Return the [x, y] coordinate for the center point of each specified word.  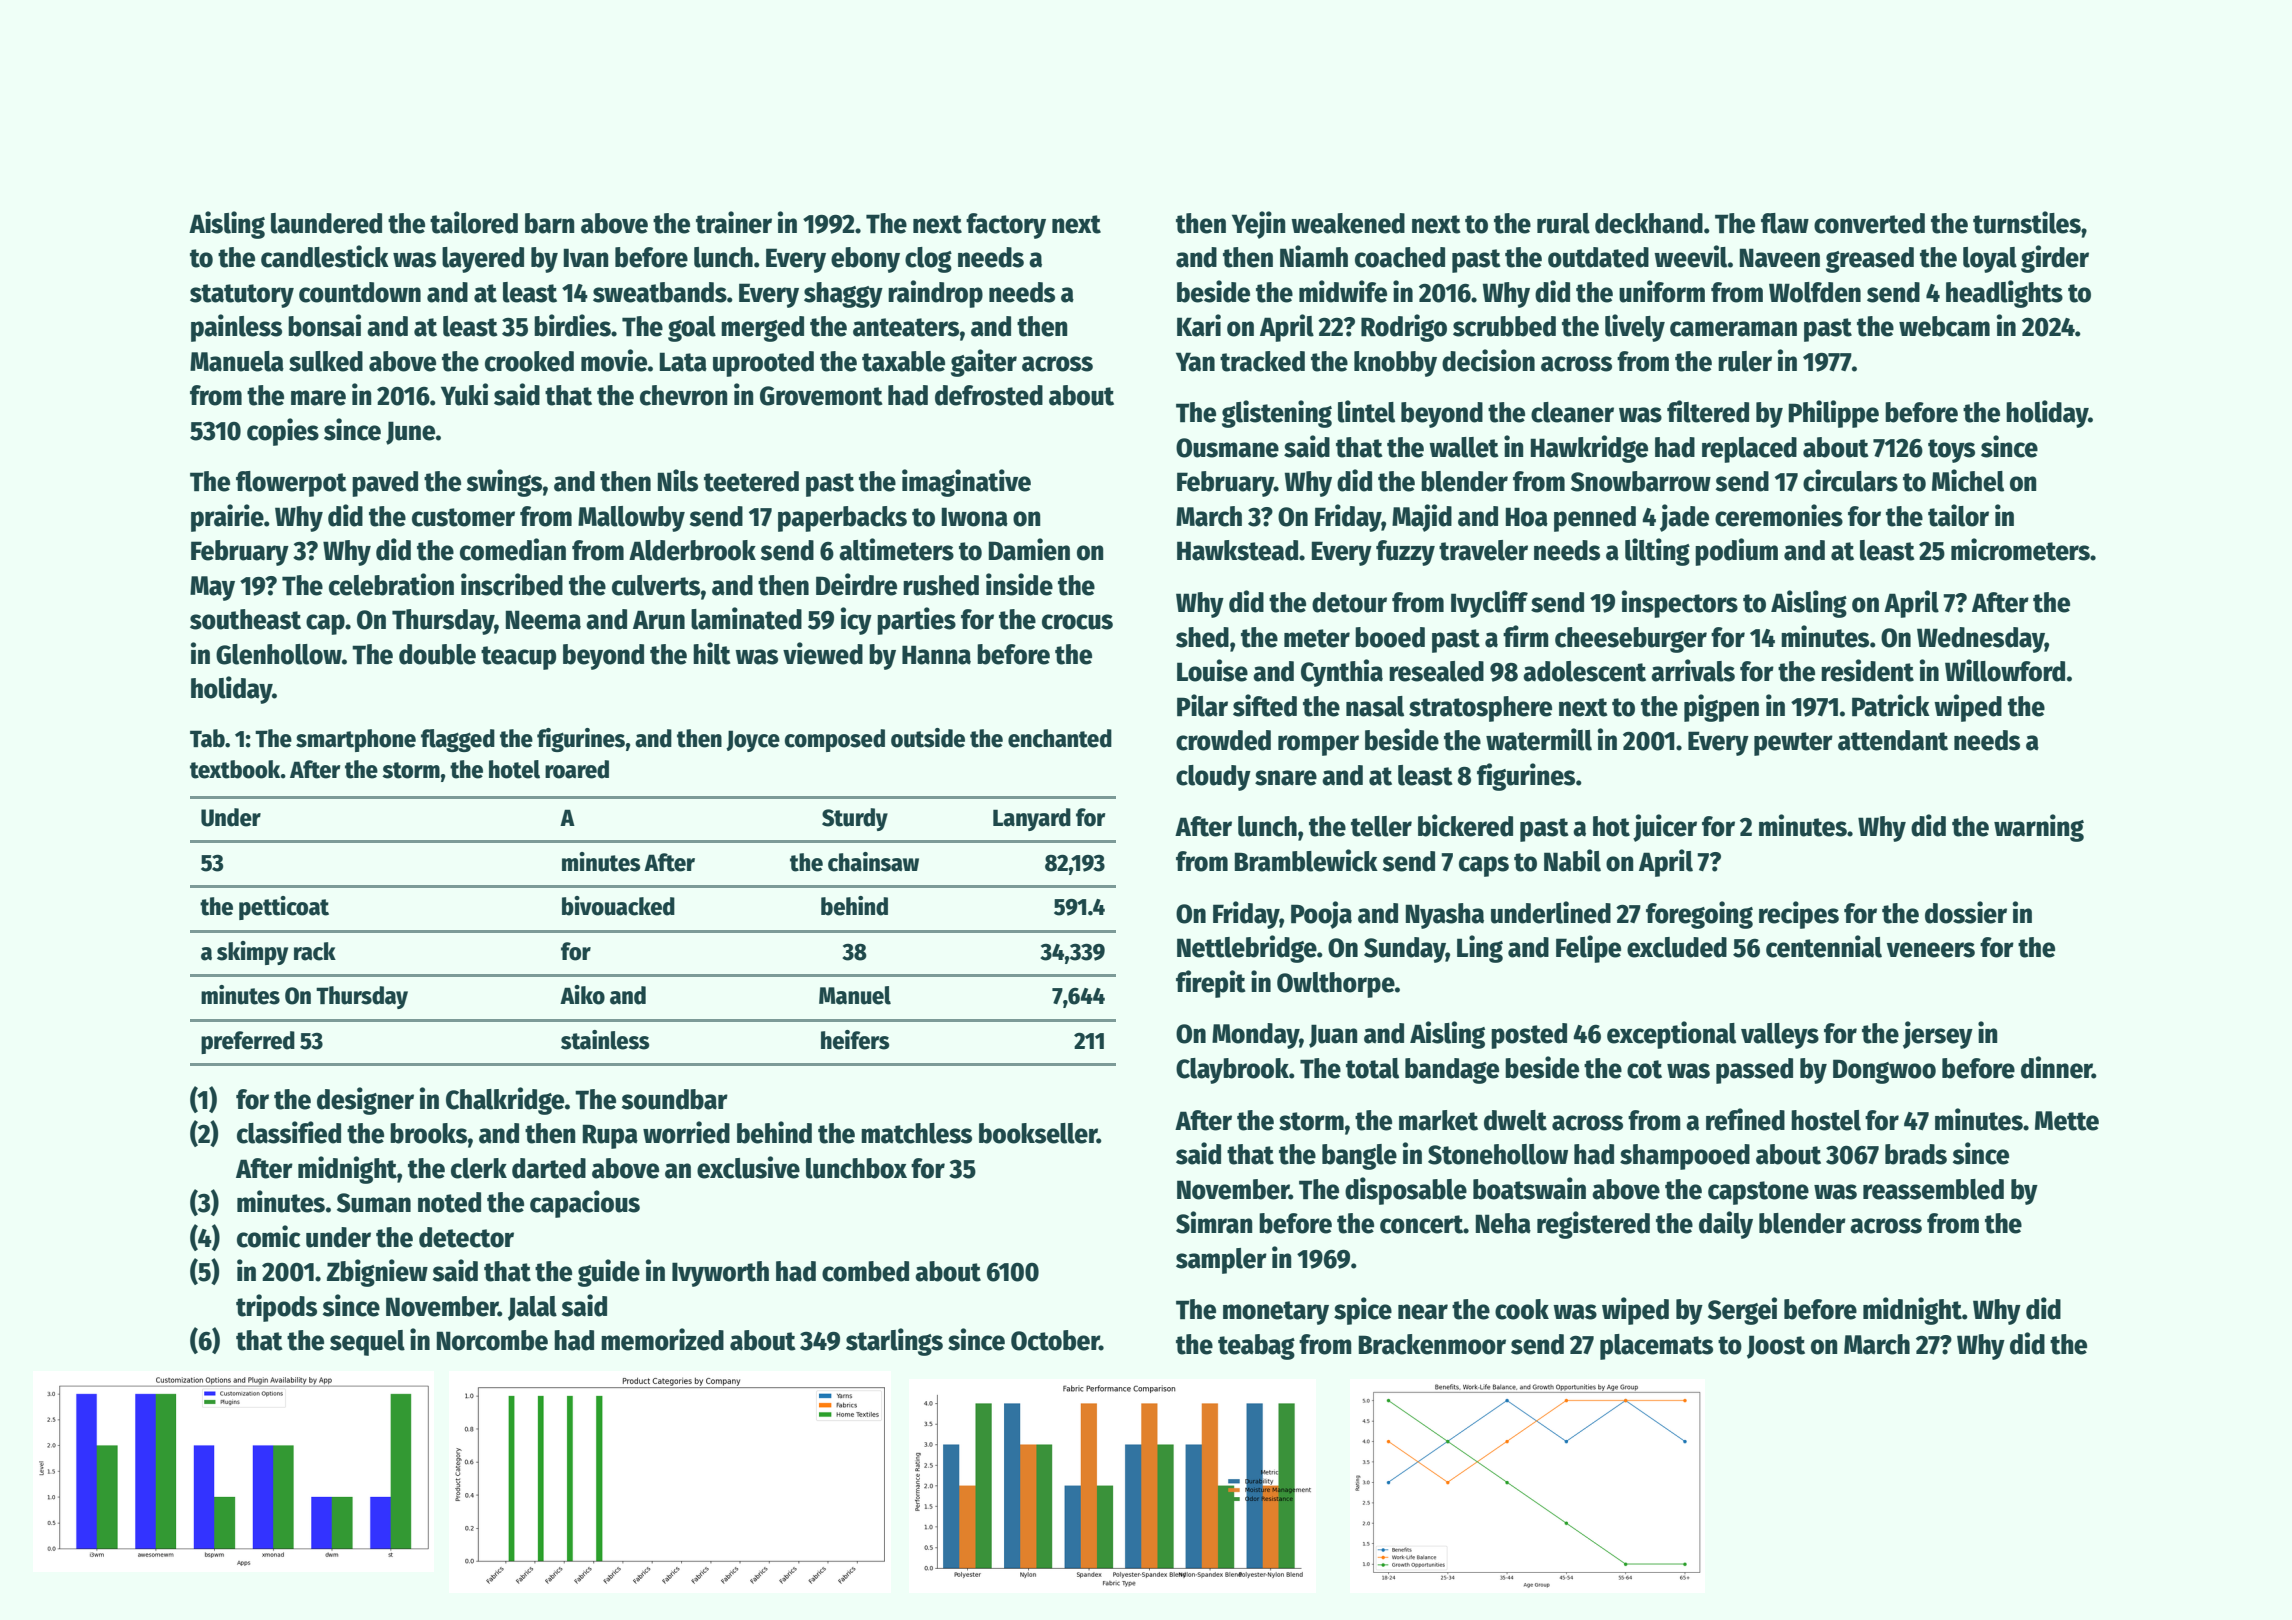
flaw [1785, 223]
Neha [1503, 1223]
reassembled [1933, 1189]
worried [686, 1132]
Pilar [1202, 705]
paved [385, 484]
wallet [1464, 447]
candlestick [325, 256]
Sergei [1742, 1311]
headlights [2004, 294]
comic [269, 1236]
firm [1526, 636]
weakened [1348, 223]
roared [577, 769]
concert [1422, 1224]
